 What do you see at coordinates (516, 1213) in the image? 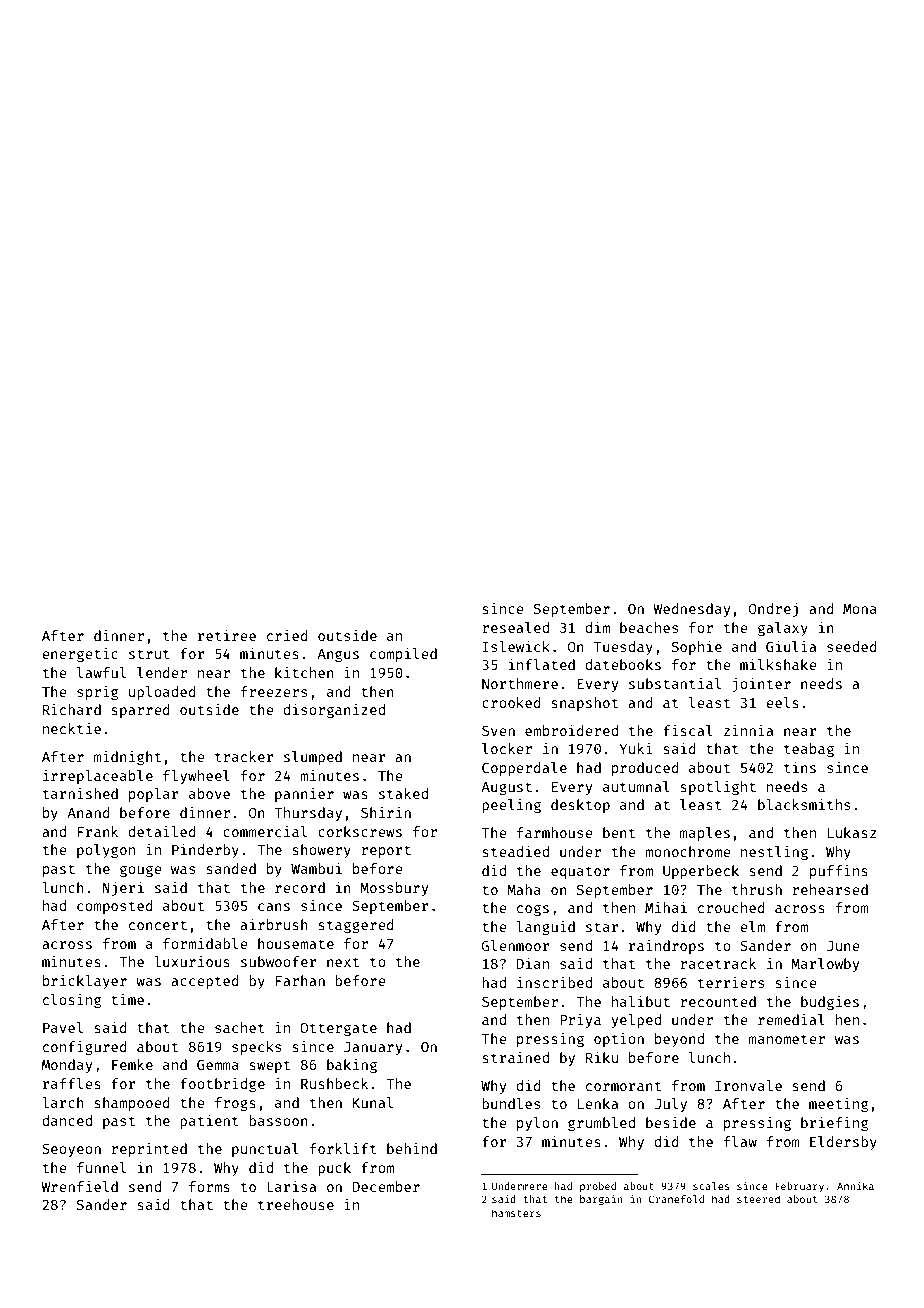
I see `hamsters` at bounding box center [516, 1213].
